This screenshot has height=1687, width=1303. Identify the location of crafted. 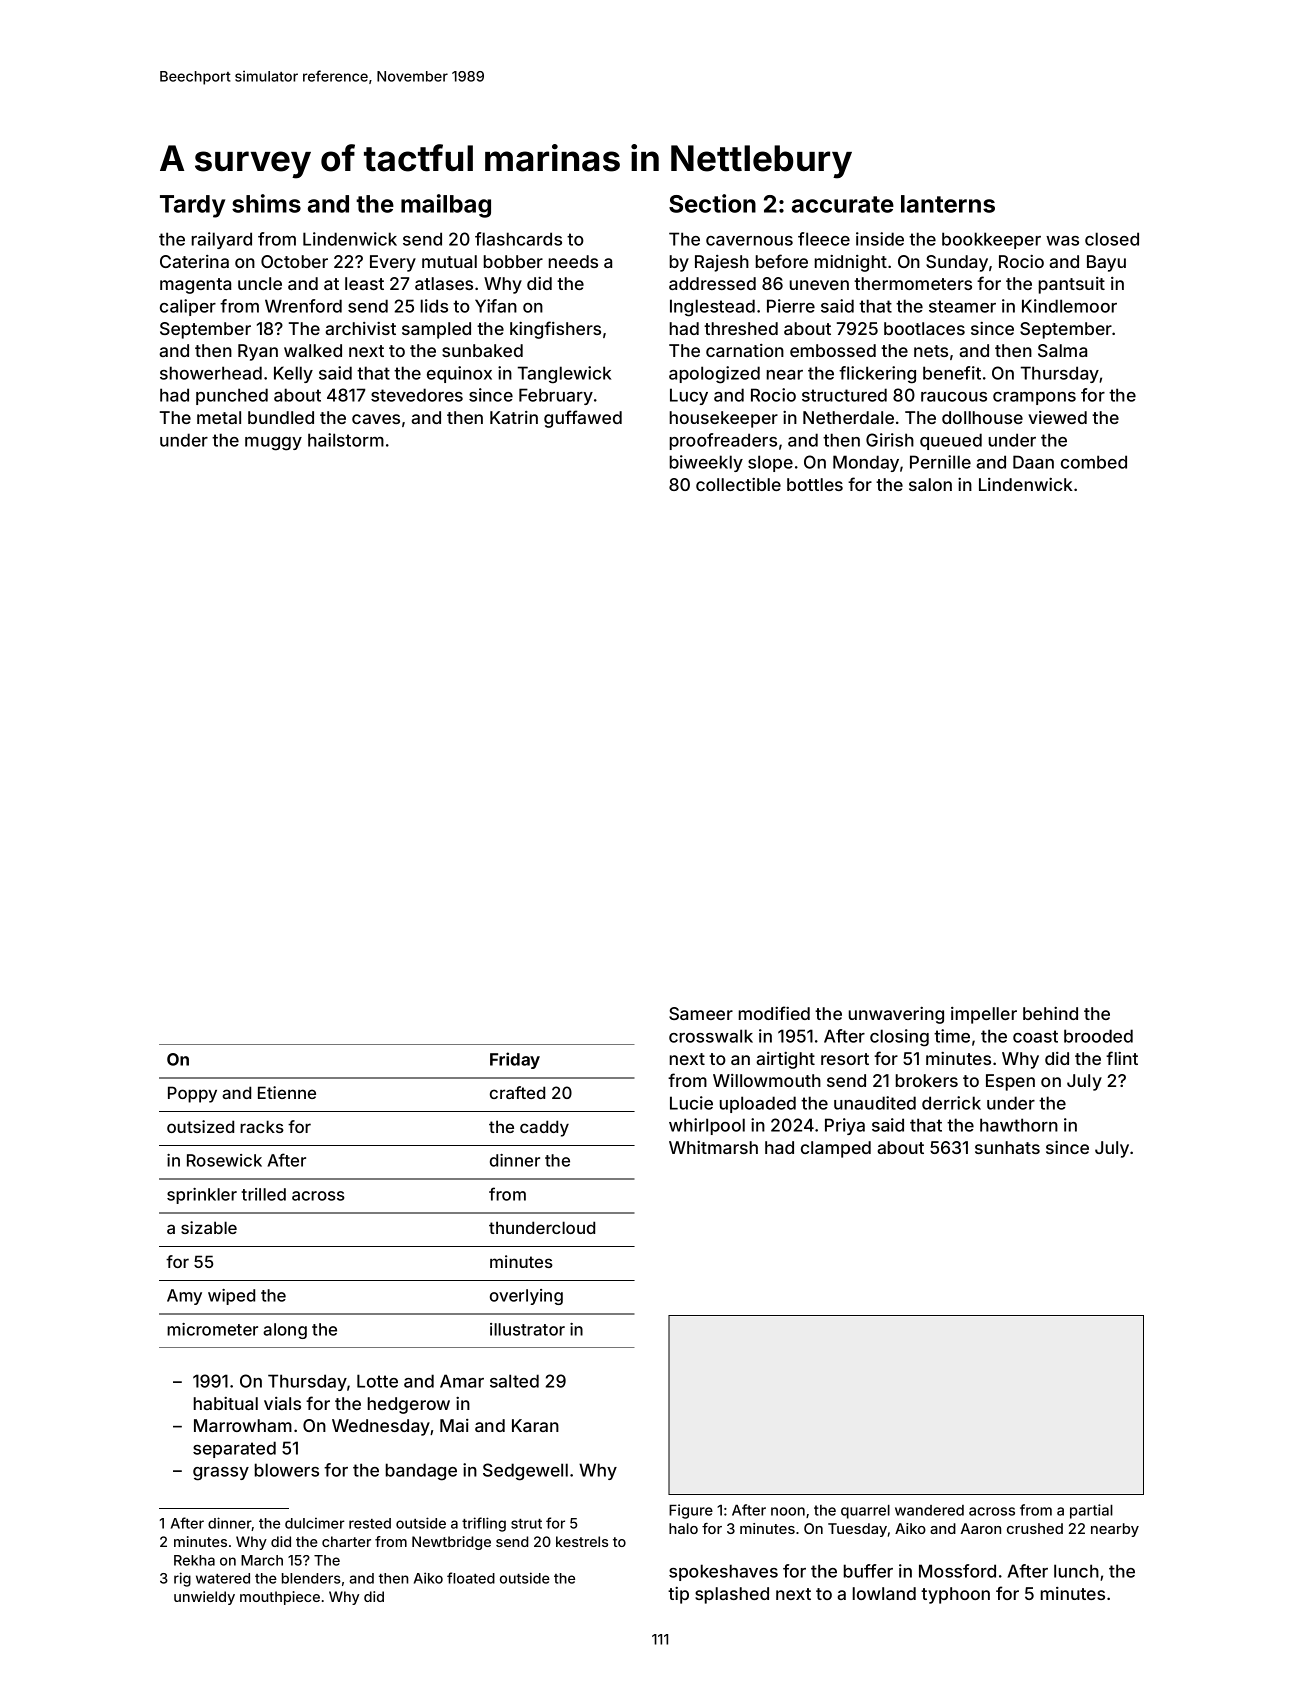
(517, 1092).
